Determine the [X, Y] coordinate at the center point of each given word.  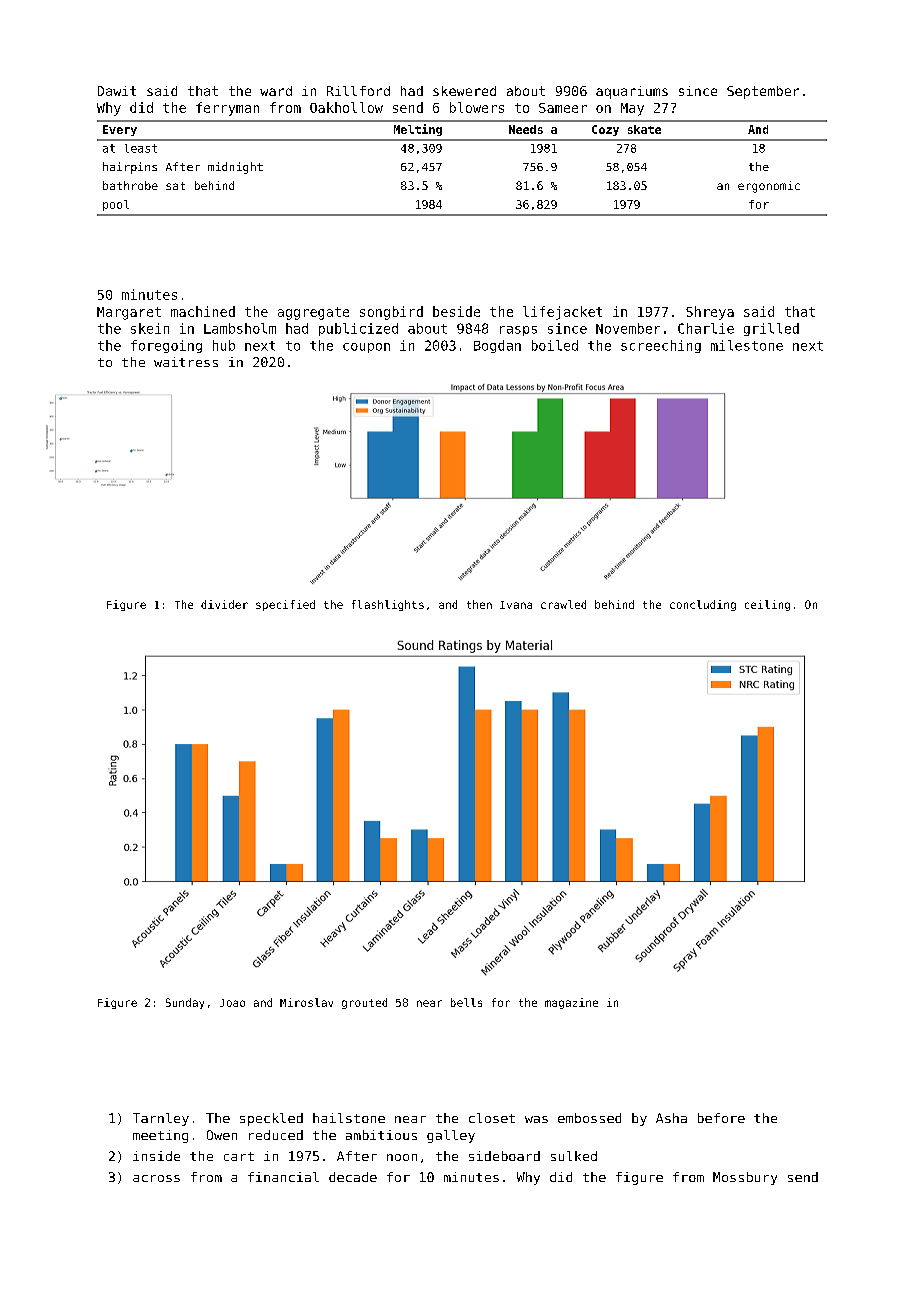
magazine [571, 1003]
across [156, 1178]
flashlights [388, 605]
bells [466, 1002]
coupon [366, 348]
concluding [703, 605]
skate [644, 129]
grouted [364, 1003]
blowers [477, 107]
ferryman [227, 109]
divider [224, 604]
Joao [232, 1003]
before [721, 1118]
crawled [563, 604]
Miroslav [306, 1002]
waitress [186, 362]
